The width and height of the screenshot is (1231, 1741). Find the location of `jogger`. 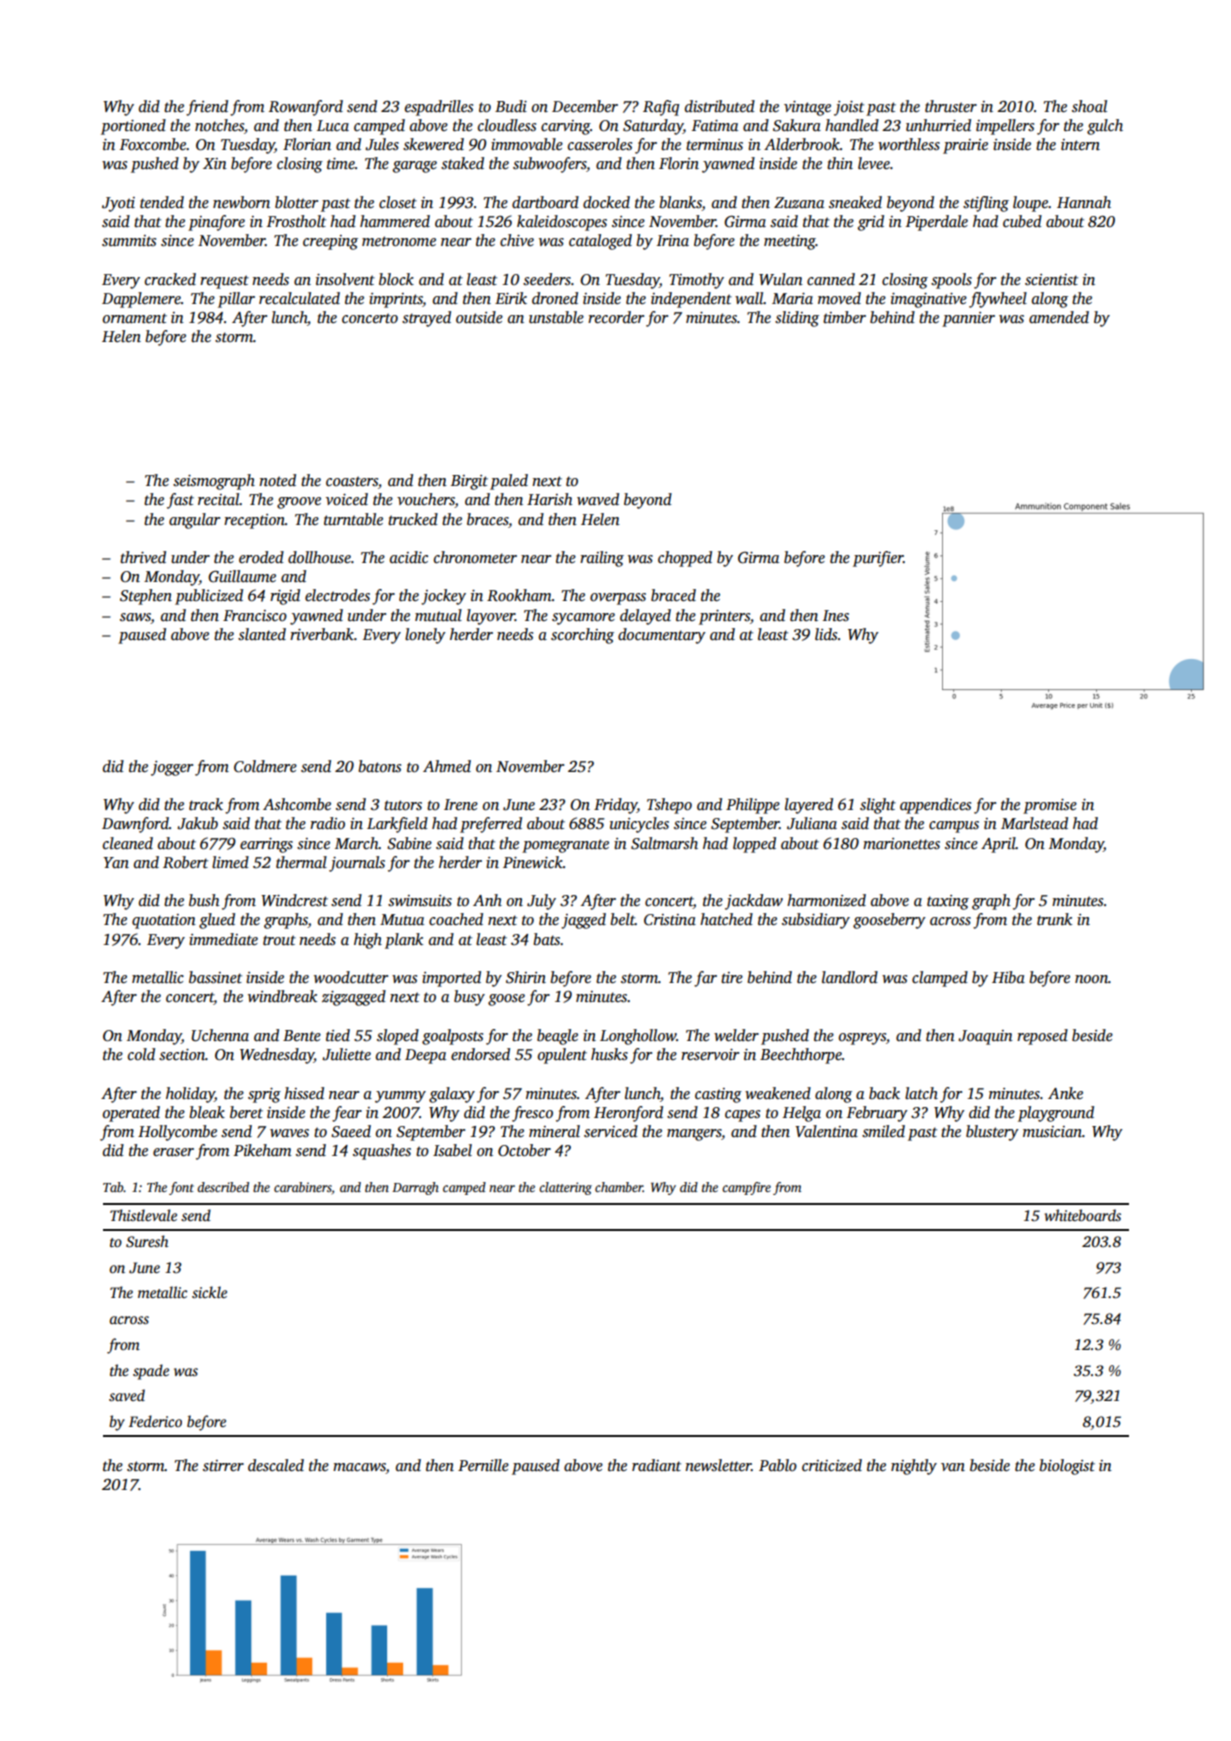

jogger is located at coordinates (172, 768).
